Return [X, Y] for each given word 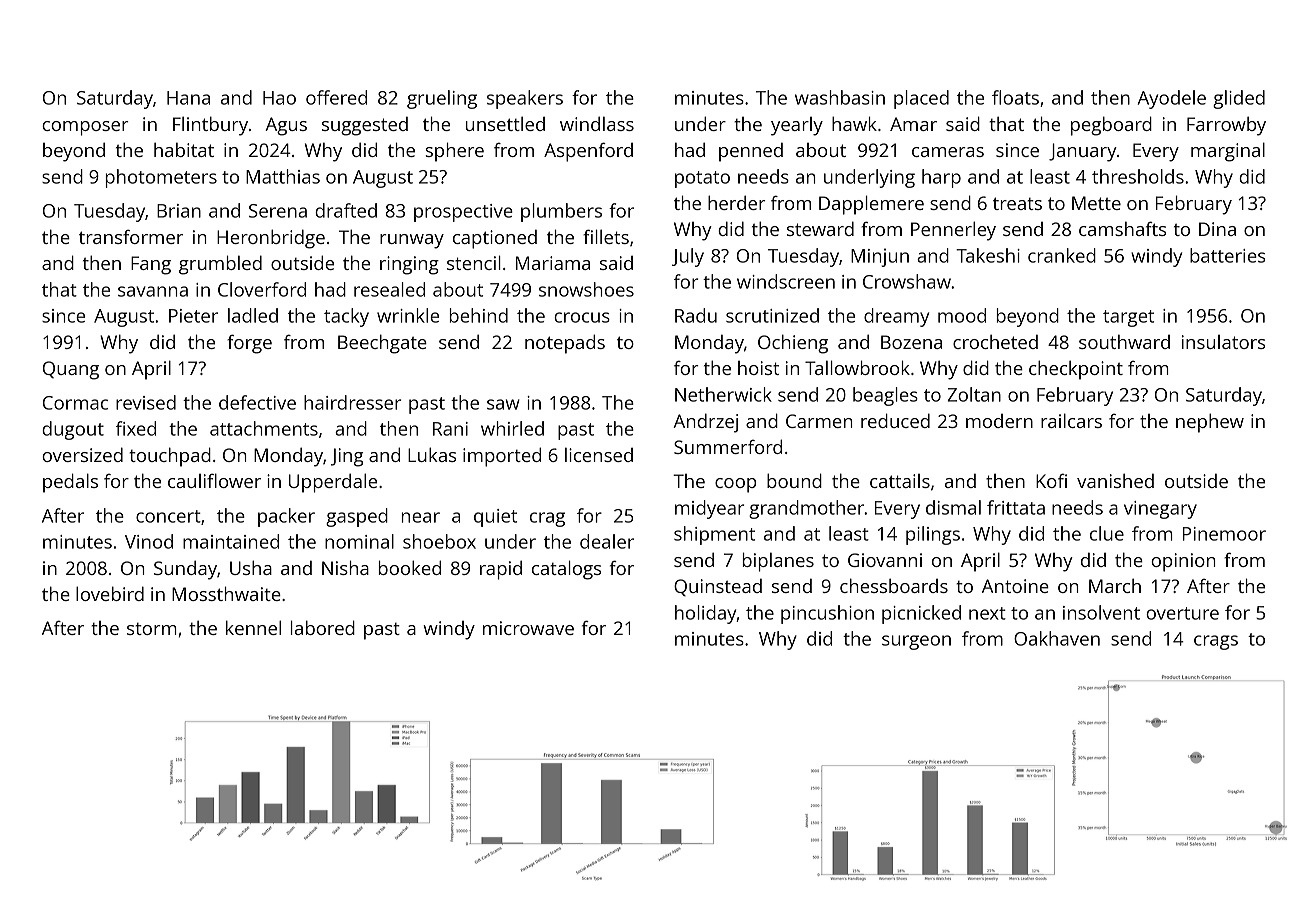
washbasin [840, 97]
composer [85, 128]
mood [962, 315]
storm [152, 629]
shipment [714, 535]
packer [286, 517]
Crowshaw [907, 281]
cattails [900, 481]
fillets [606, 236]
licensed [599, 455]
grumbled [220, 265]
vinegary [1160, 510]
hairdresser [352, 402]
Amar [913, 124]
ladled [253, 315]
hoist [758, 368]
